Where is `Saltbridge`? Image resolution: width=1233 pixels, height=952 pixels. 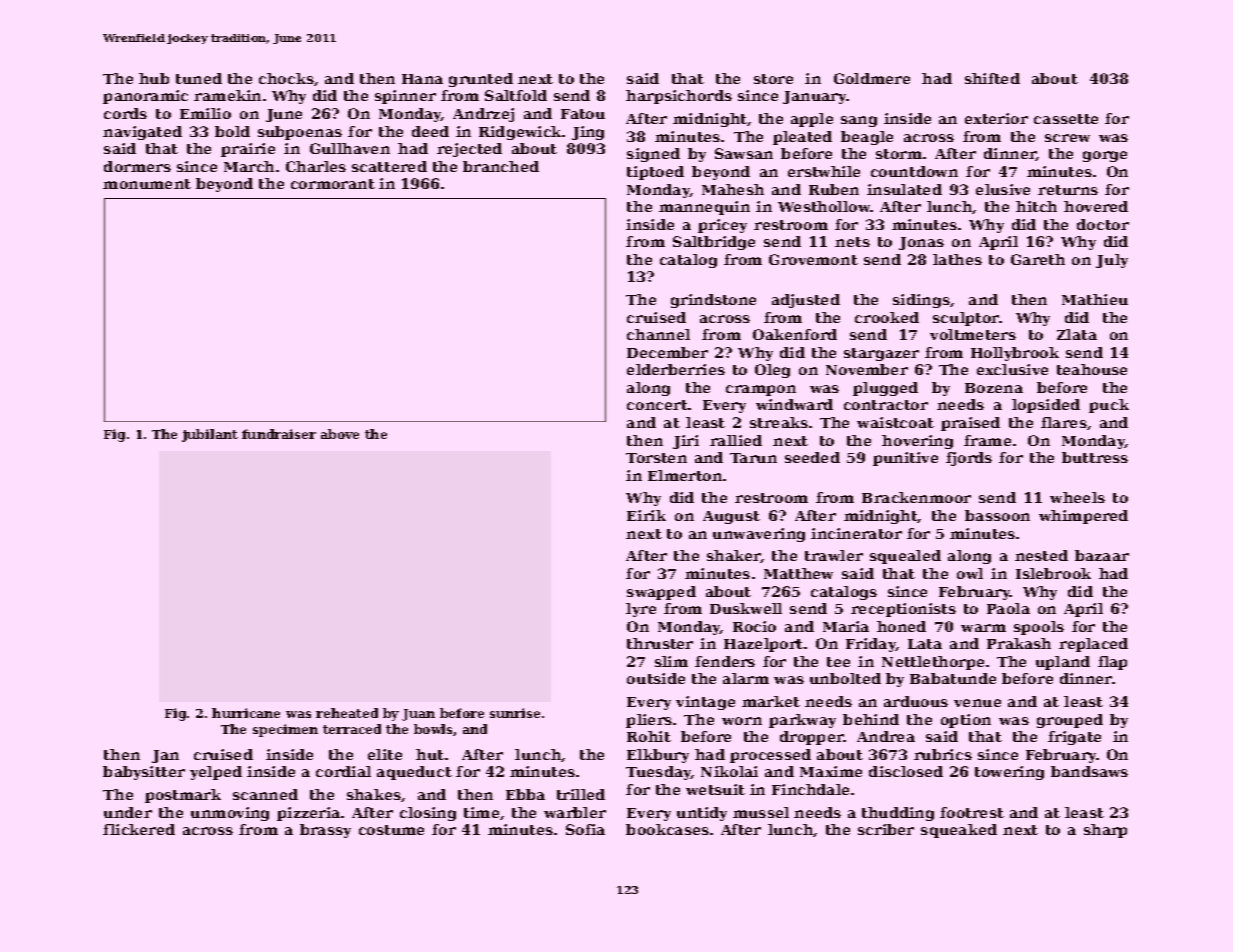
Saltbridge is located at coordinates (714, 243).
